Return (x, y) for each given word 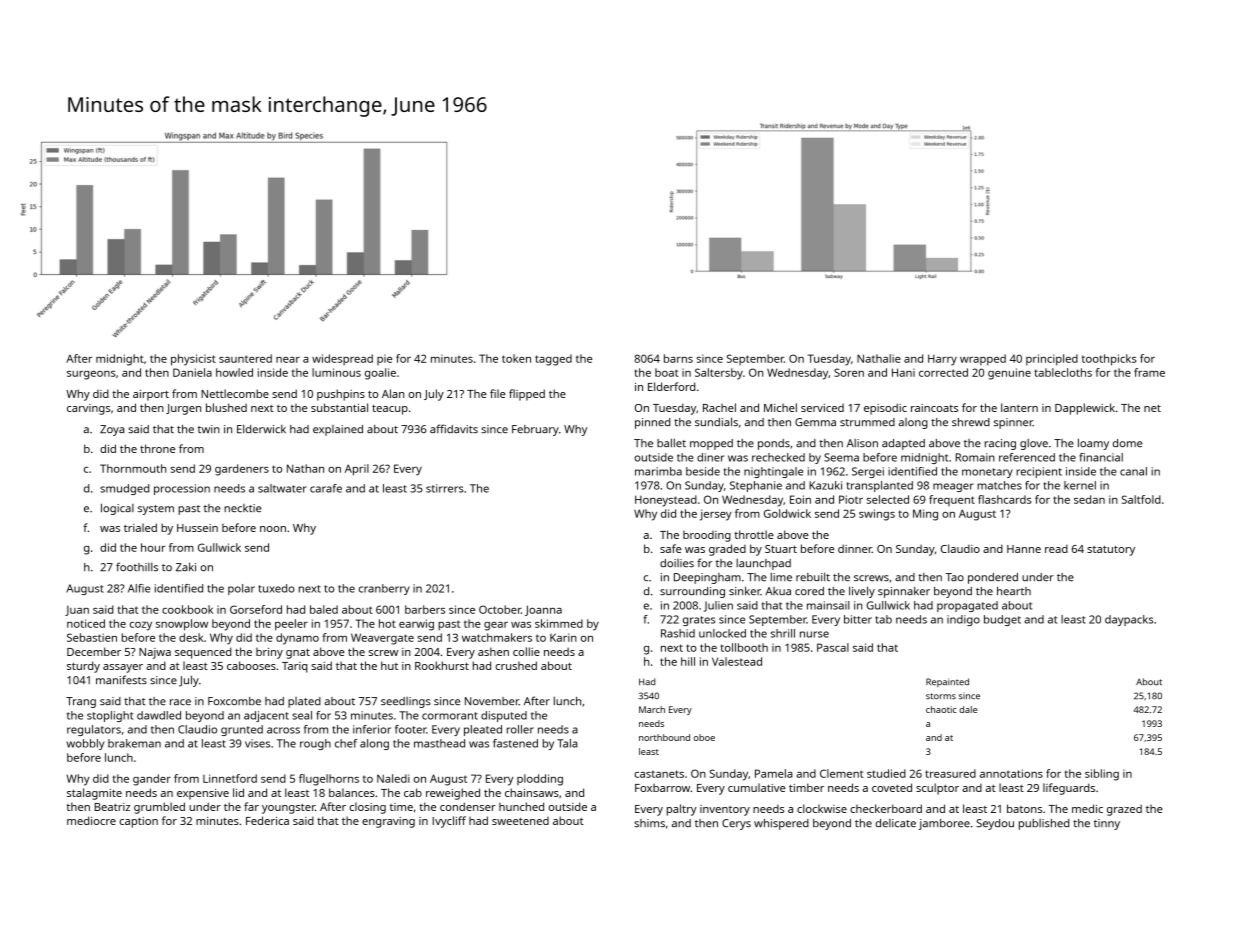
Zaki (186, 567)
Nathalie (879, 358)
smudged (124, 489)
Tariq (294, 667)
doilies (677, 563)
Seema (841, 457)
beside (703, 471)
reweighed (453, 794)
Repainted (947, 682)
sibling (1102, 775)
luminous (336, 372)
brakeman (134, 743)
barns (678, 358)
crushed (516, 665)
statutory (1111, 550)
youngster (288, 809)
